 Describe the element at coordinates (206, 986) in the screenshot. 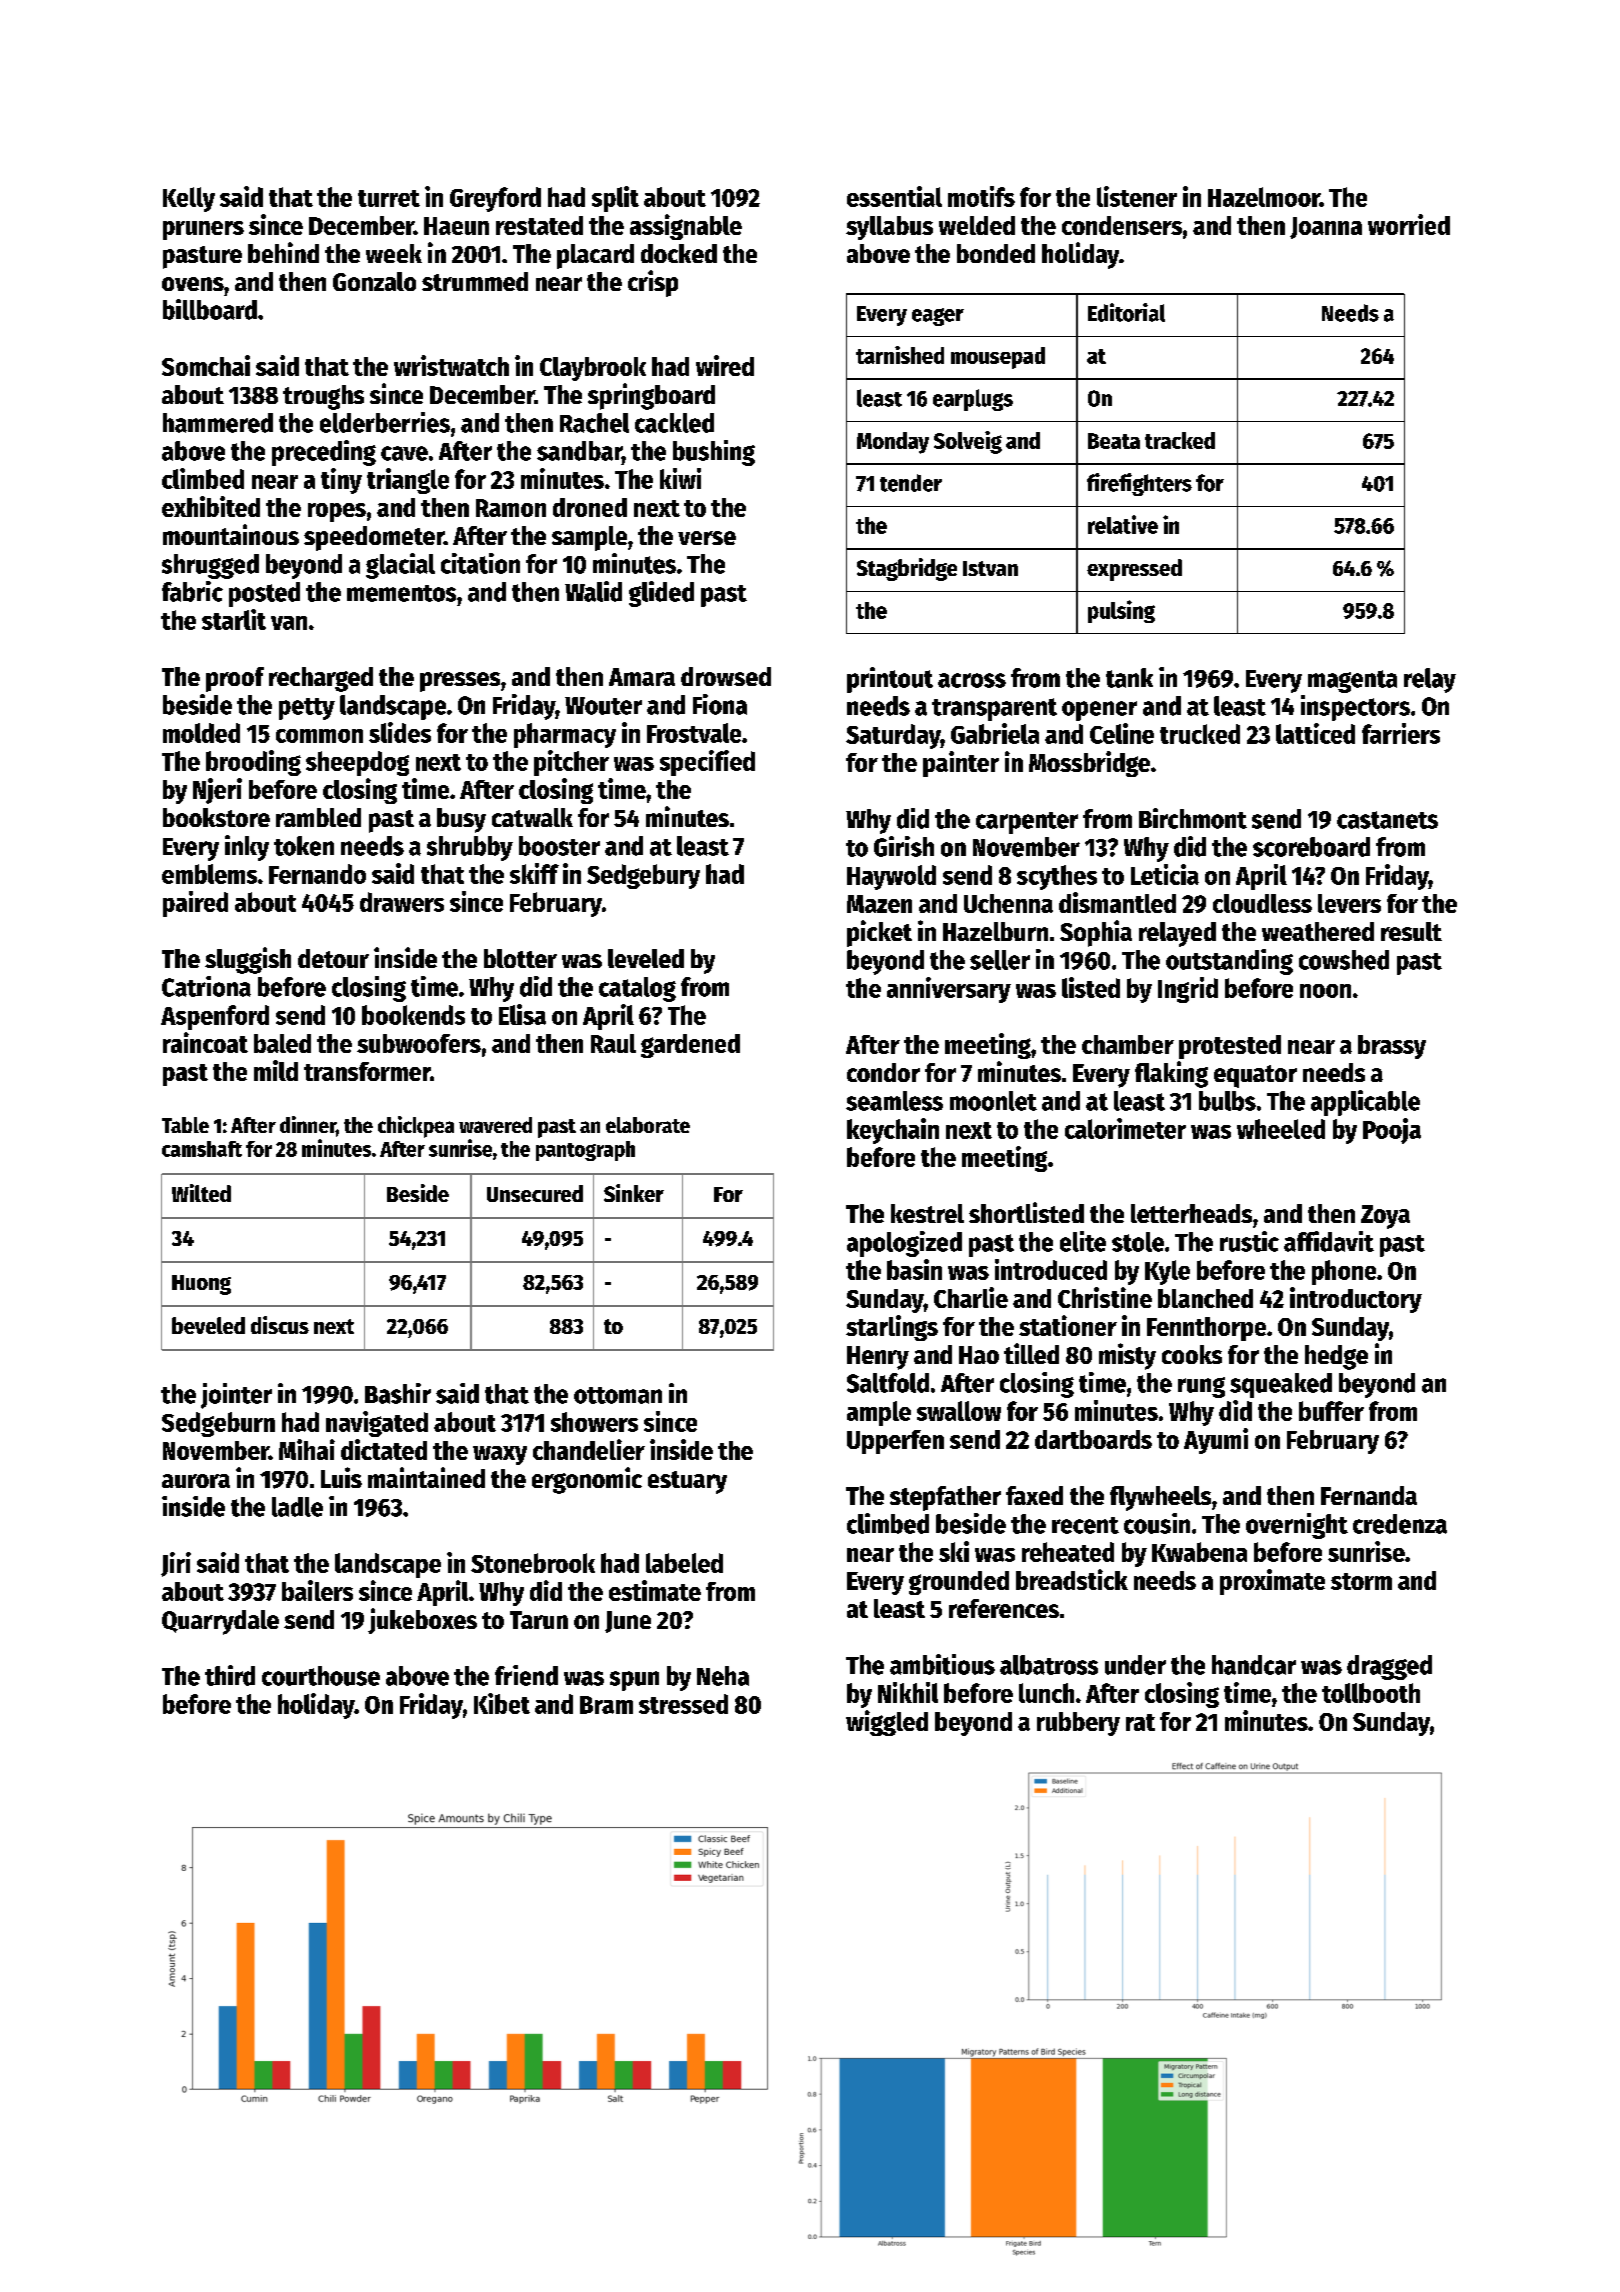

I see `Catriona` at that location.
